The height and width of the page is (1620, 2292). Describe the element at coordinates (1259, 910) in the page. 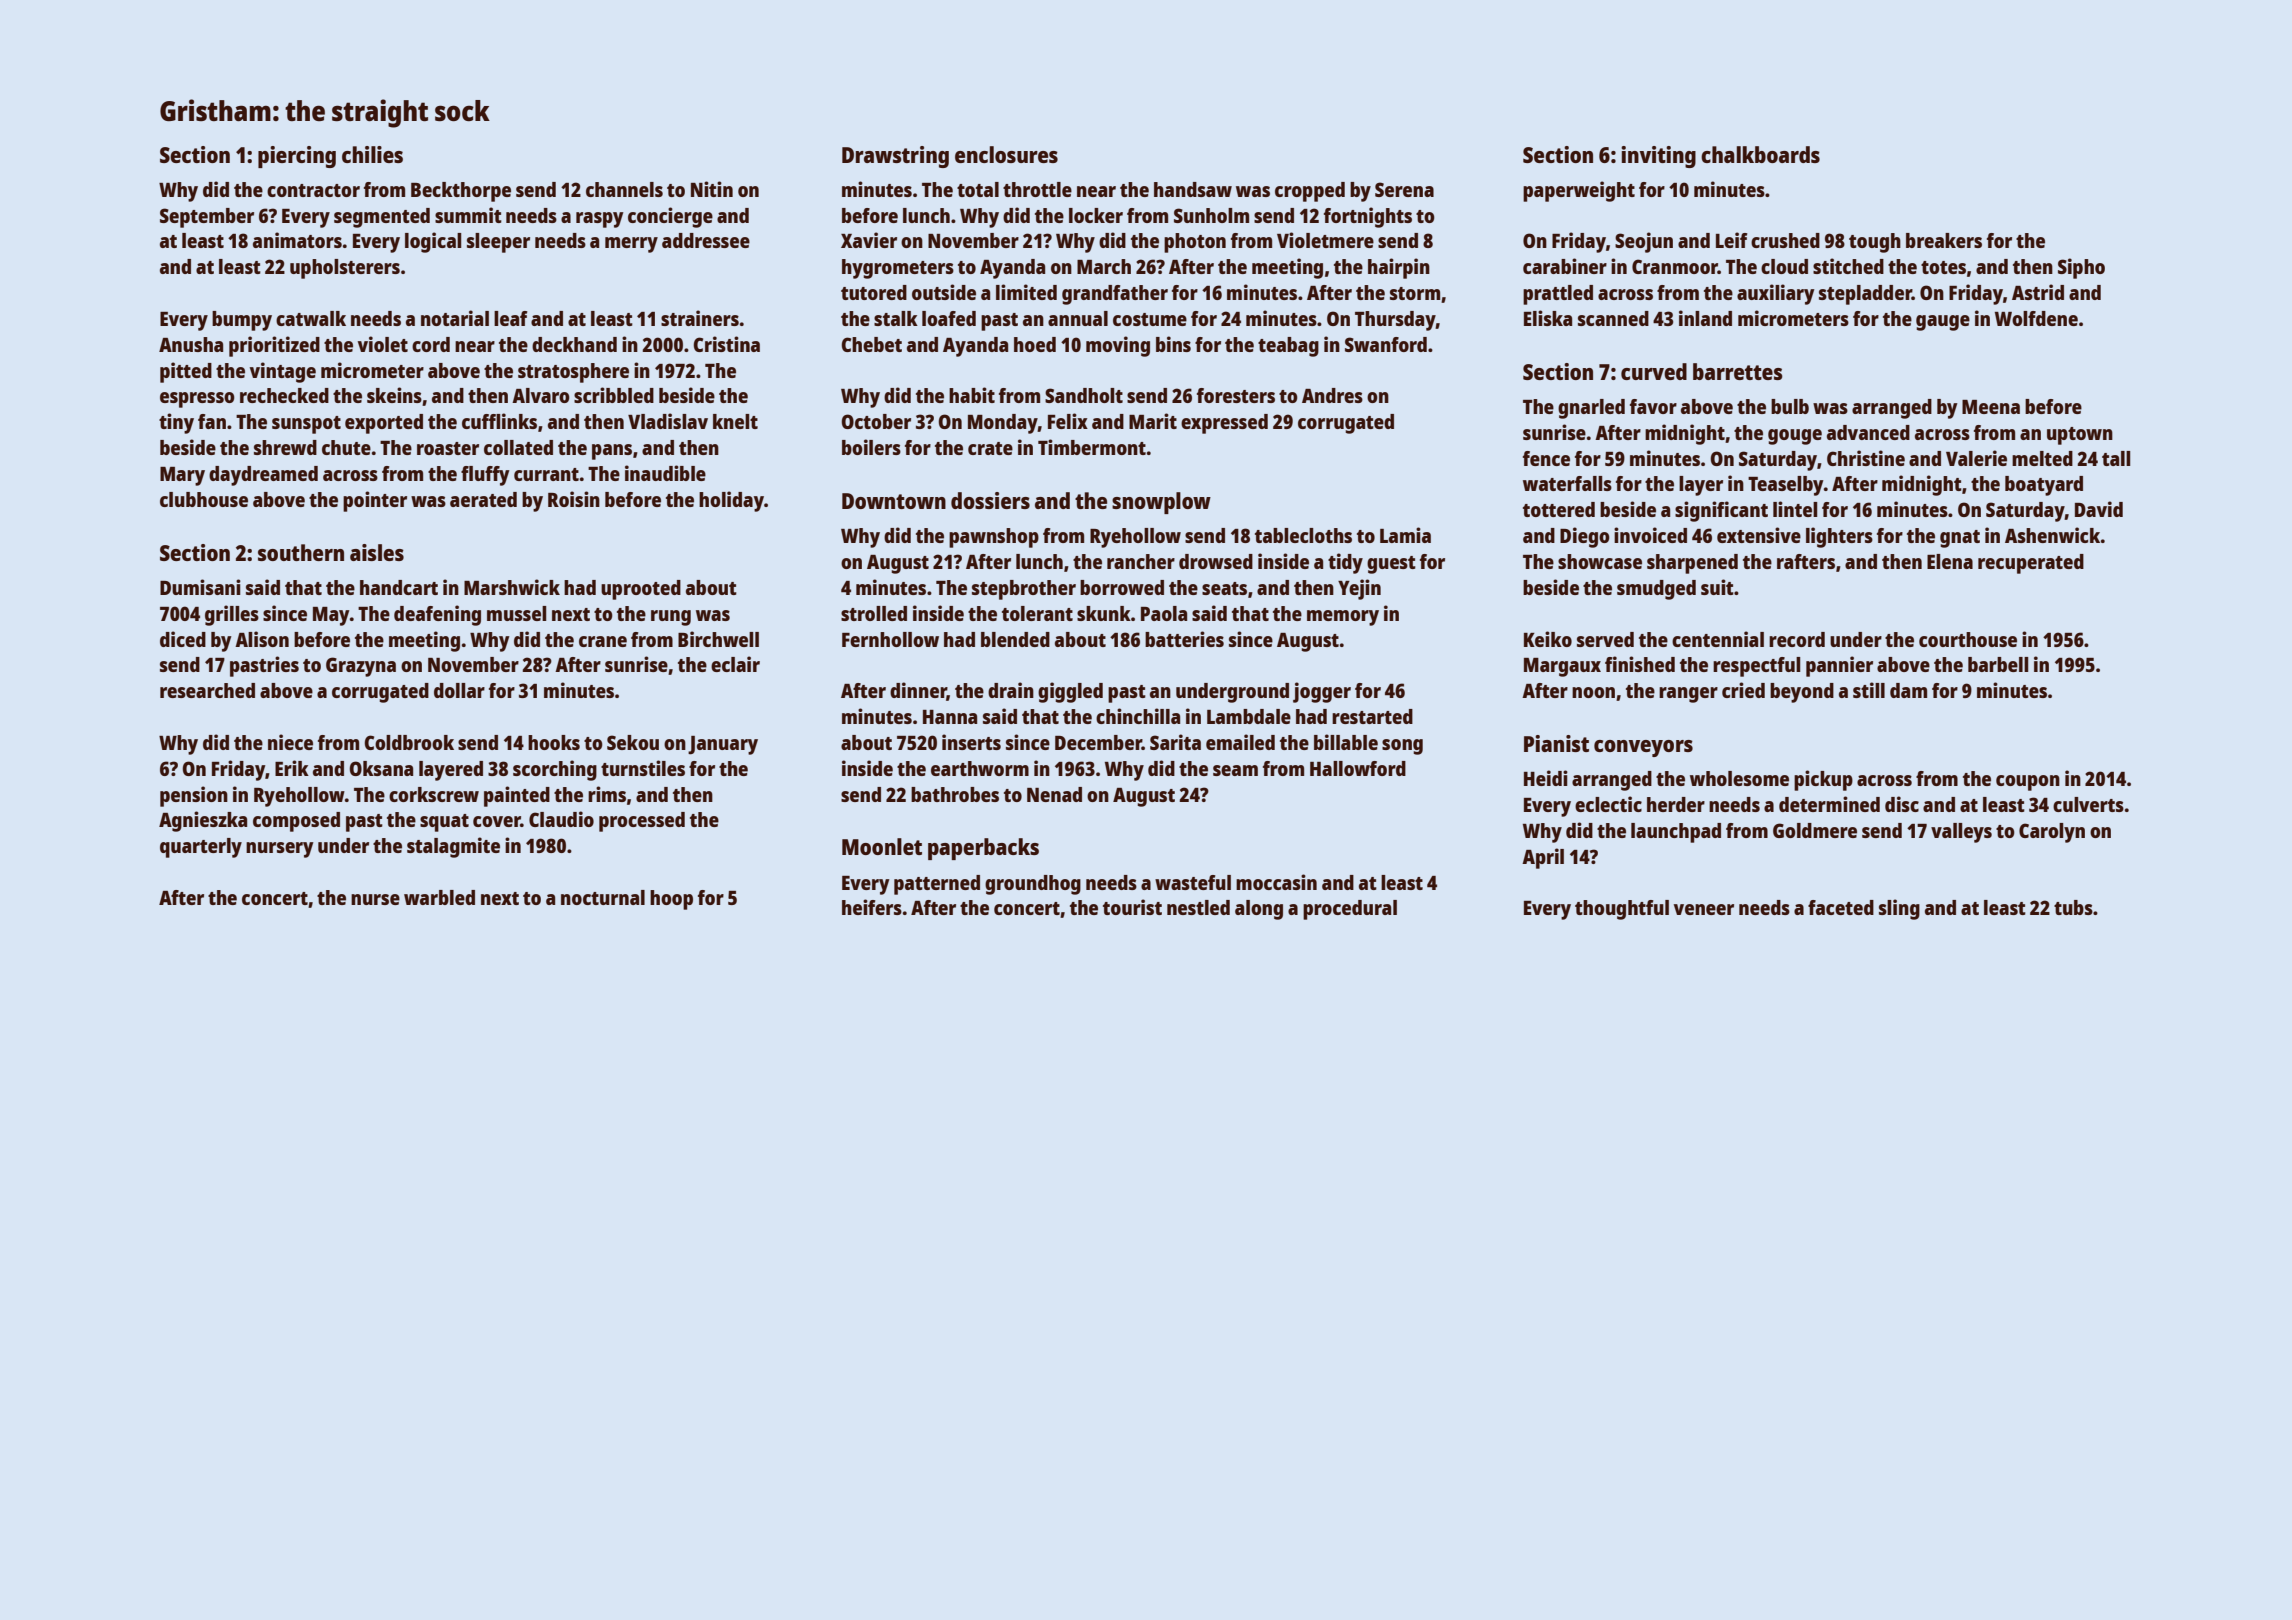

I see `along` at that location.
